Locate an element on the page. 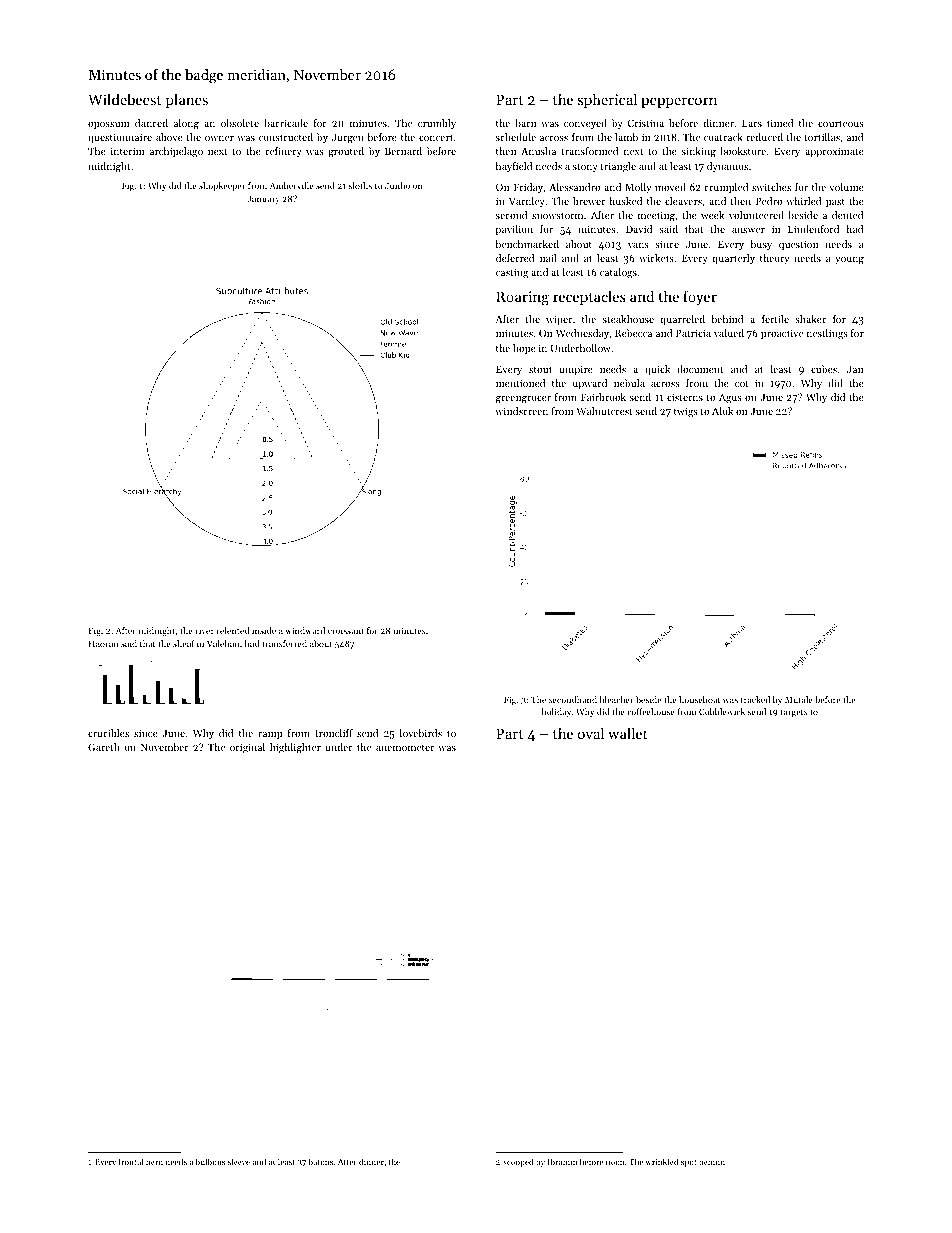  Haoran is located at coordinates (103, 643).
